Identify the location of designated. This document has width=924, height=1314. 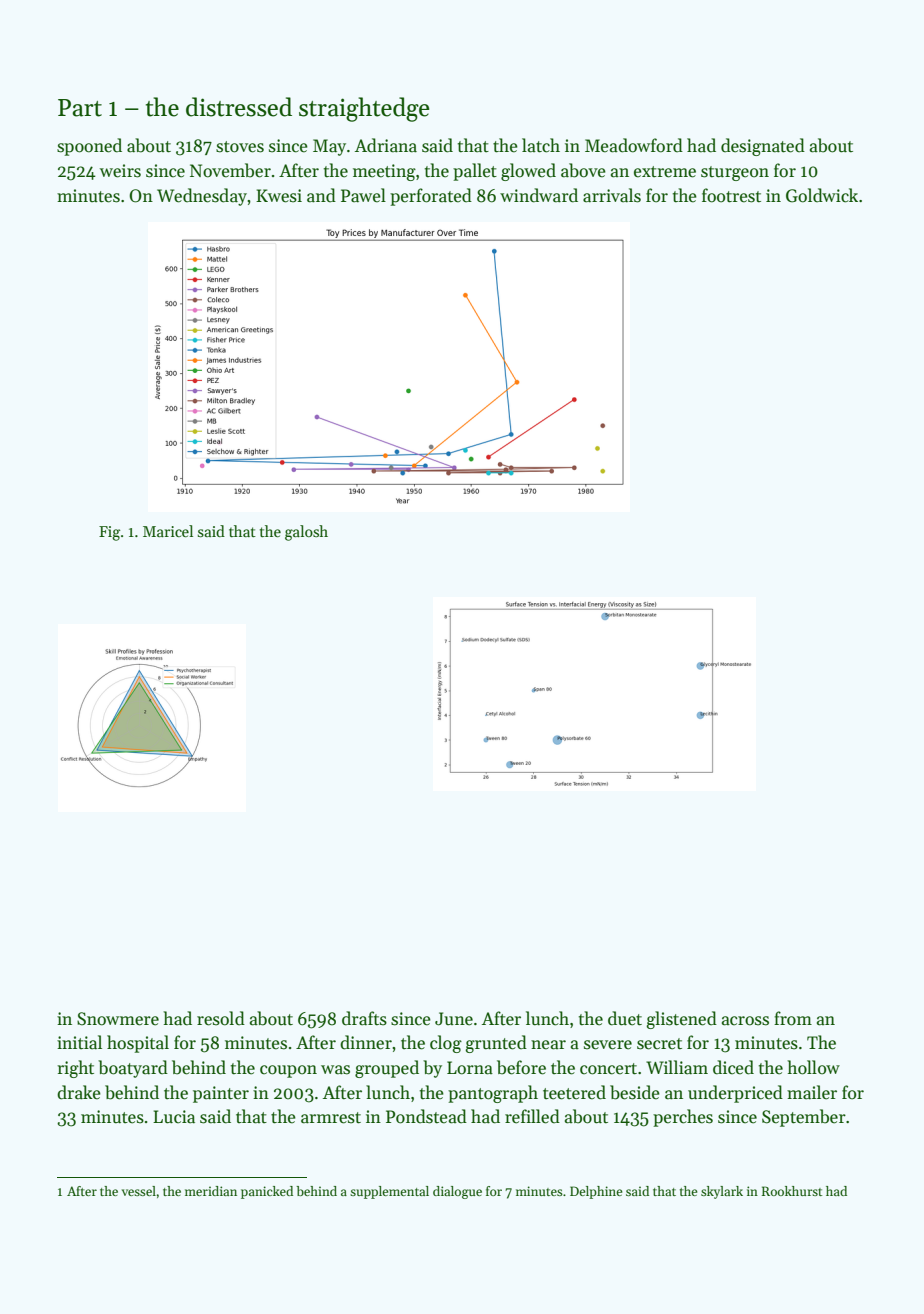
(763, 147).
